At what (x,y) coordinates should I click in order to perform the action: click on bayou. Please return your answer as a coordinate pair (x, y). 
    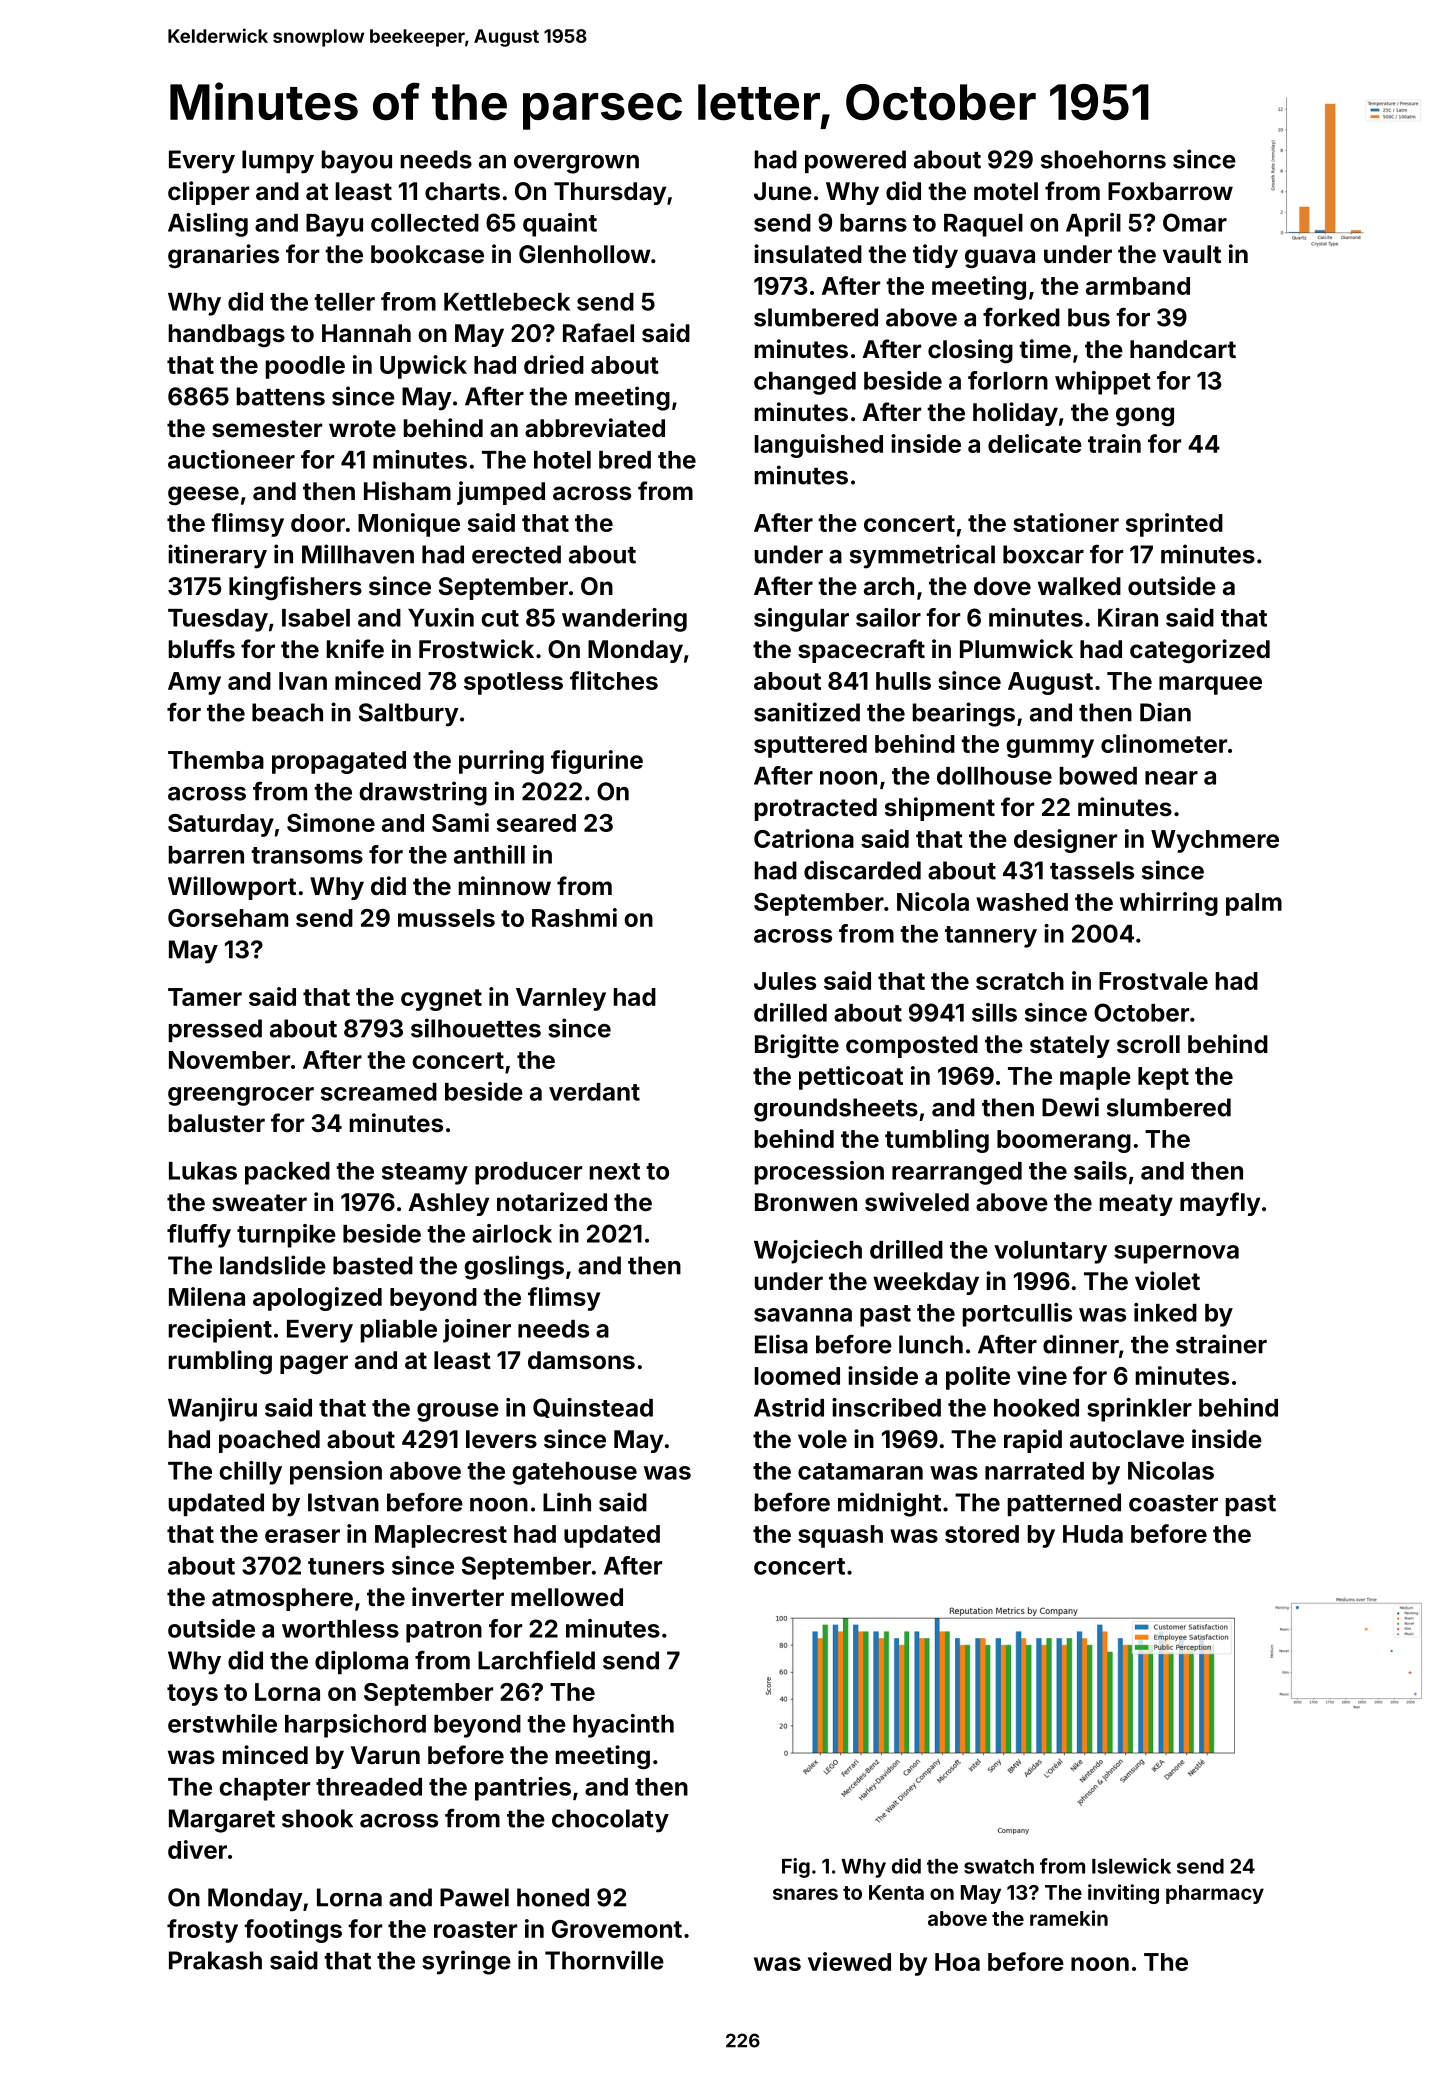
    Looking at the image, I should click on (357, 162).
